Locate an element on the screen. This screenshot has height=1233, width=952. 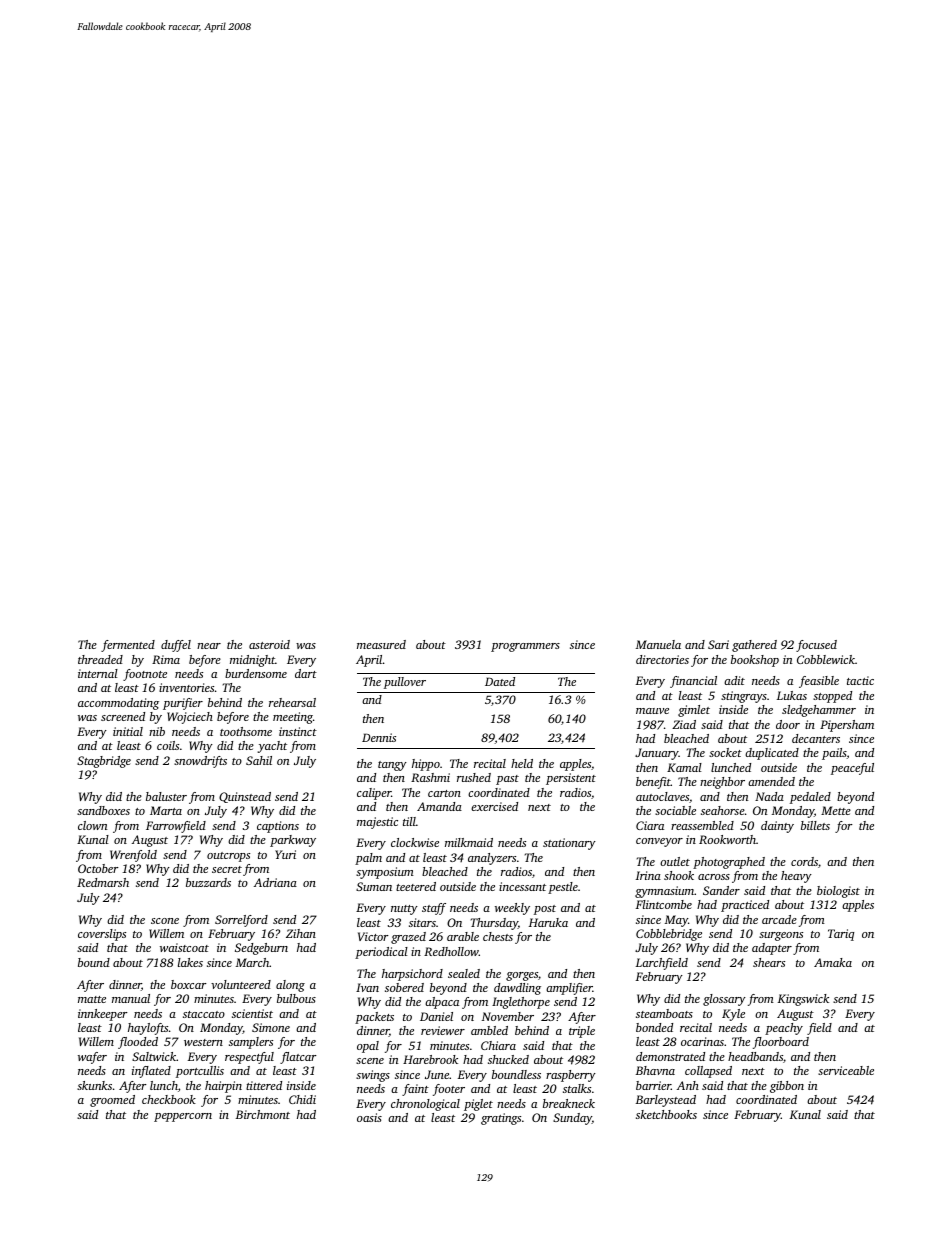
clown is located at coordinates (93, 825).
